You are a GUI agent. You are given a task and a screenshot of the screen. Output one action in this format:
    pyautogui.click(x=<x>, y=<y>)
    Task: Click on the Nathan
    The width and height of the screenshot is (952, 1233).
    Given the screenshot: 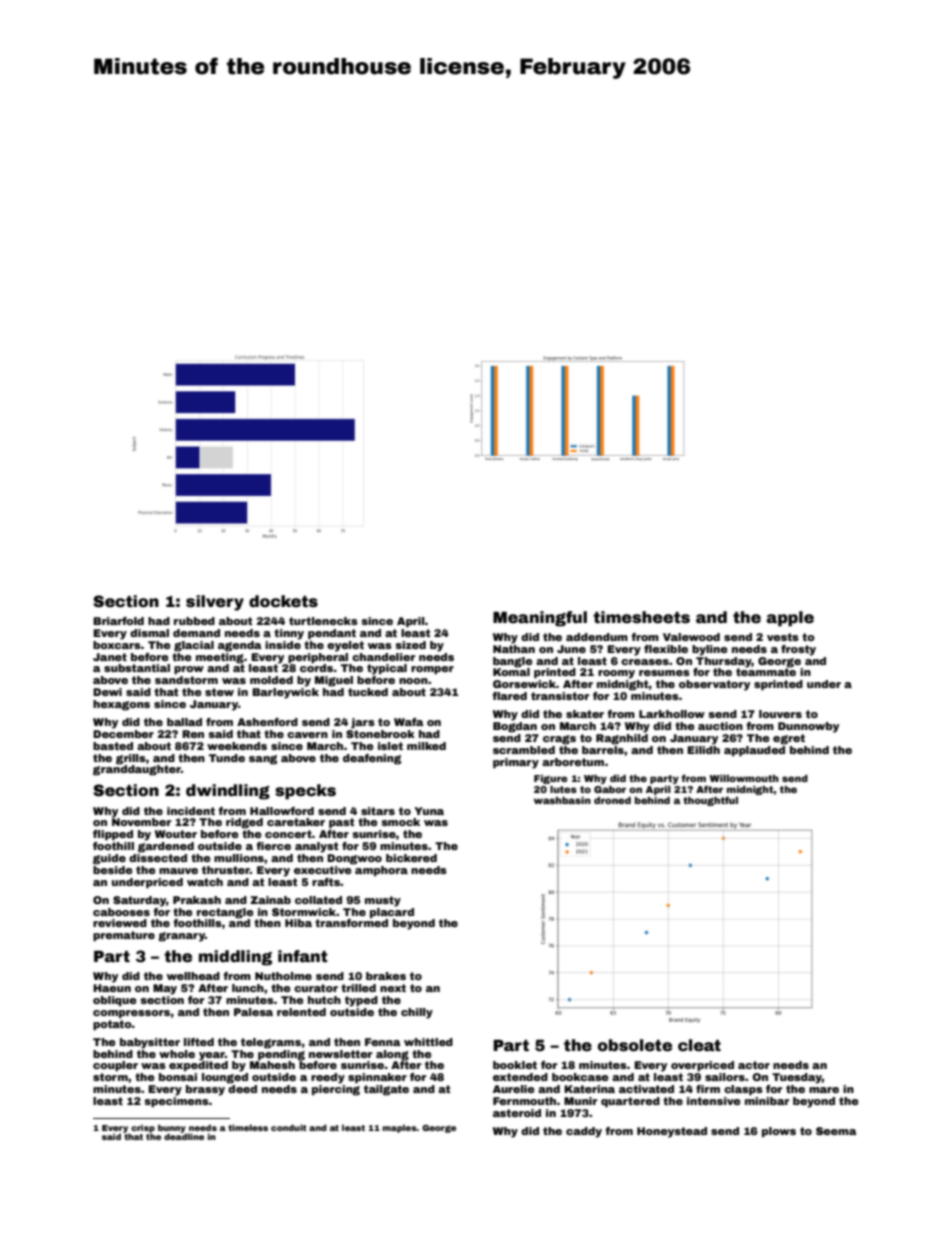 What is the action you would take?
    pyautogui.click(x=514, y=649)
